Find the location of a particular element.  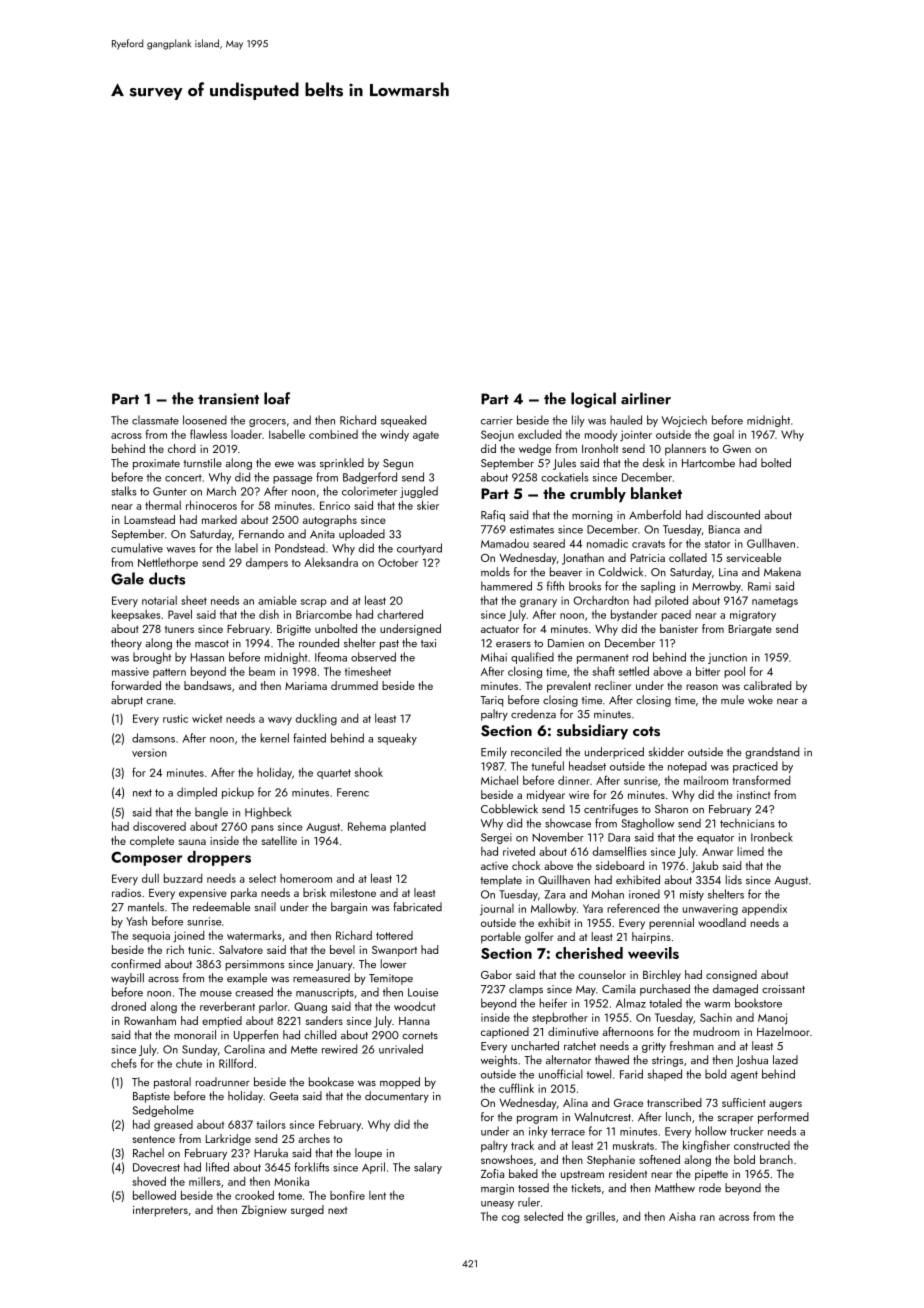

bangle is located at coordinates (211, 813).
